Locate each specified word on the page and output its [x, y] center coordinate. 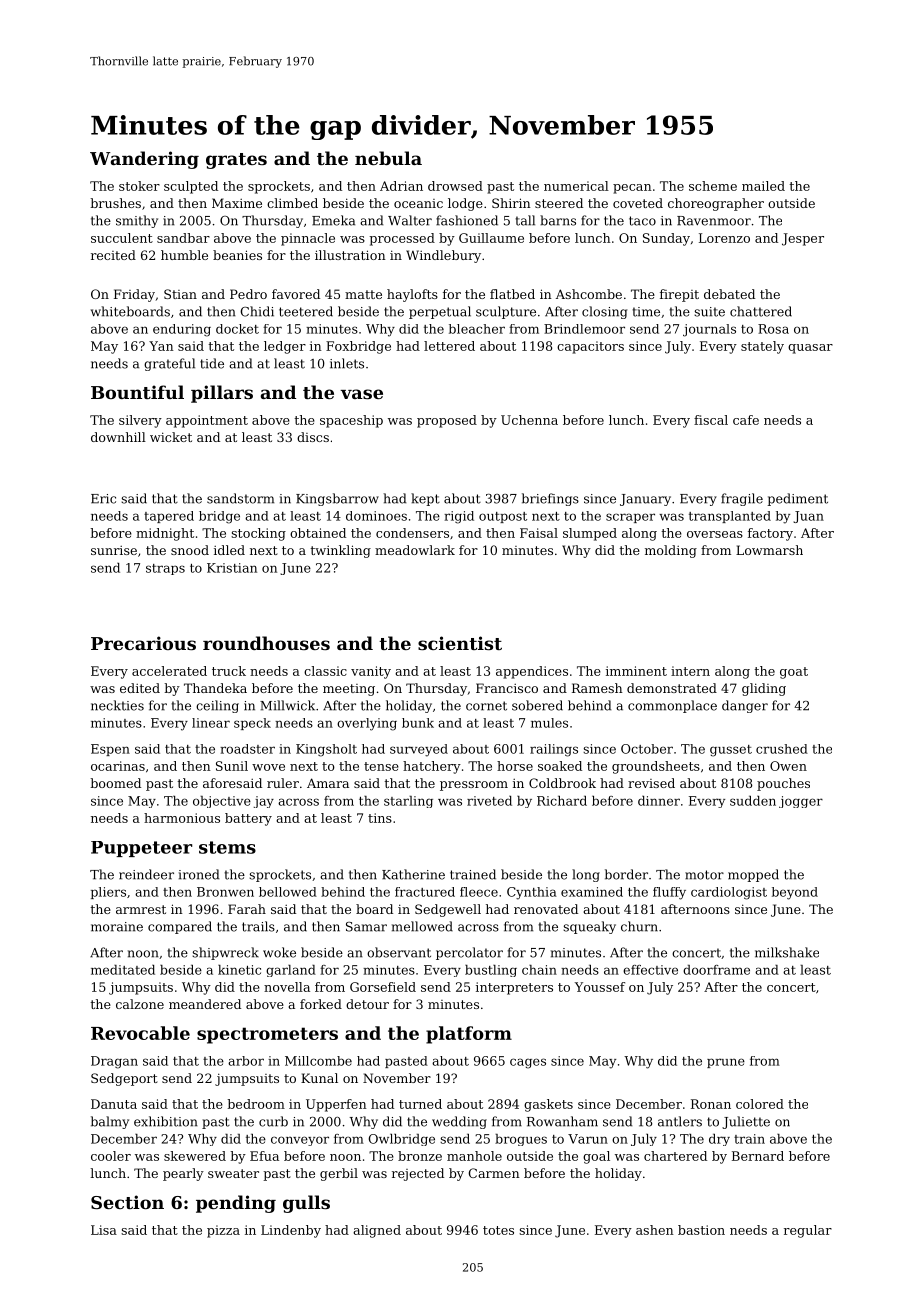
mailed [763, 186]
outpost [503, 517]
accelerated [169, 671]
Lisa [104, 1230]
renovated [546, 909]
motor [704, 875]
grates [236, 161]
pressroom [474, 786]
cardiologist [729, 893]
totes [498, 1230]
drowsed [455, 186]
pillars [222, 394]
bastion [701, 1230]
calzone [140, 1004]
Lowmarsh [769, 550]
